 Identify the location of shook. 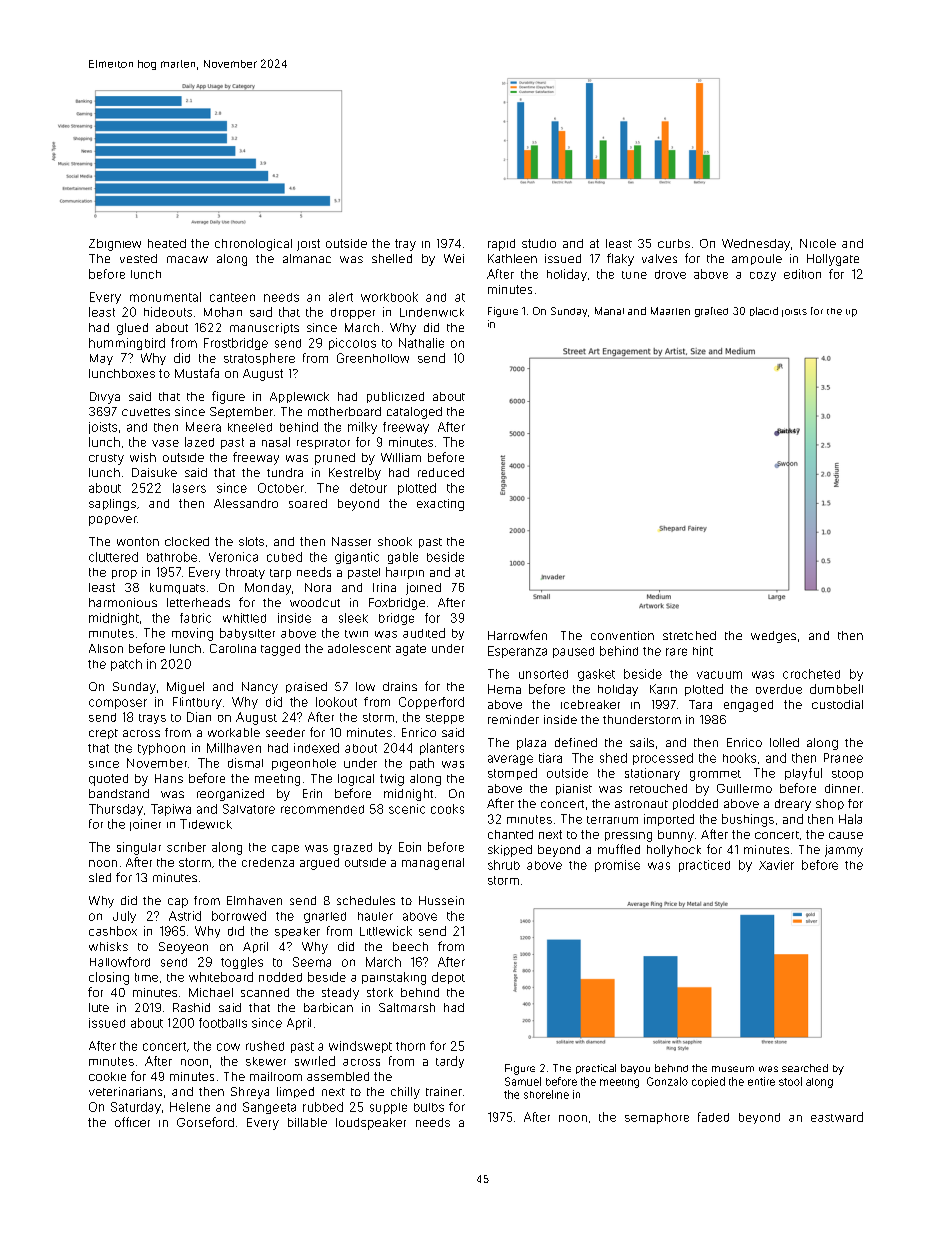
(395, 541).
